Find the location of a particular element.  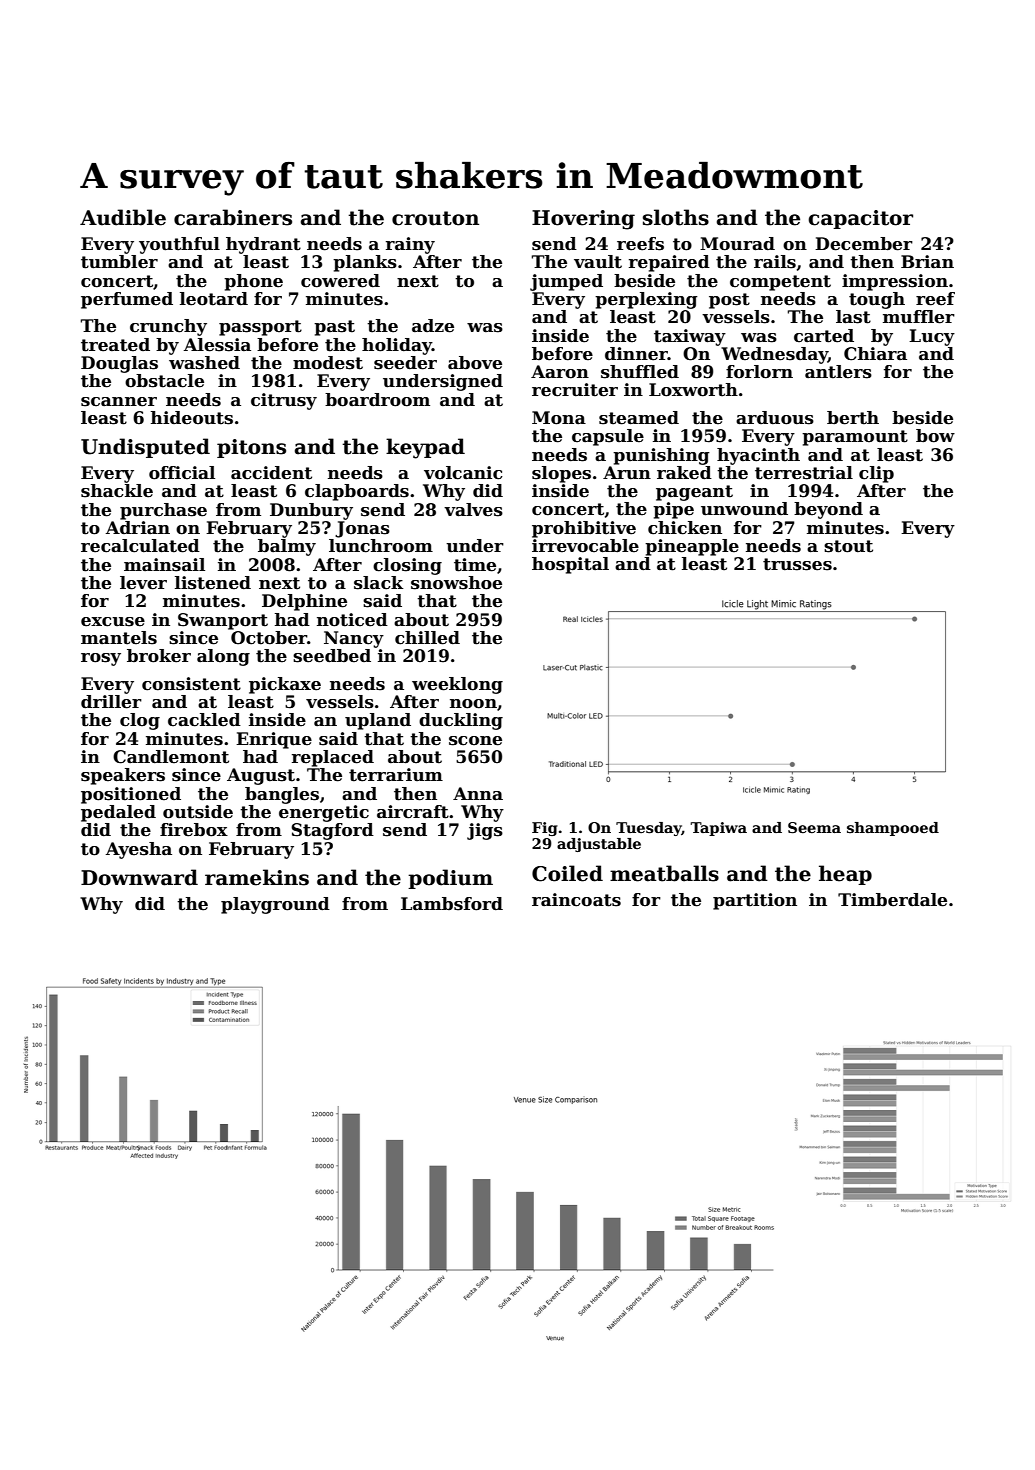

sloths is located at coordinates (676, 217).
